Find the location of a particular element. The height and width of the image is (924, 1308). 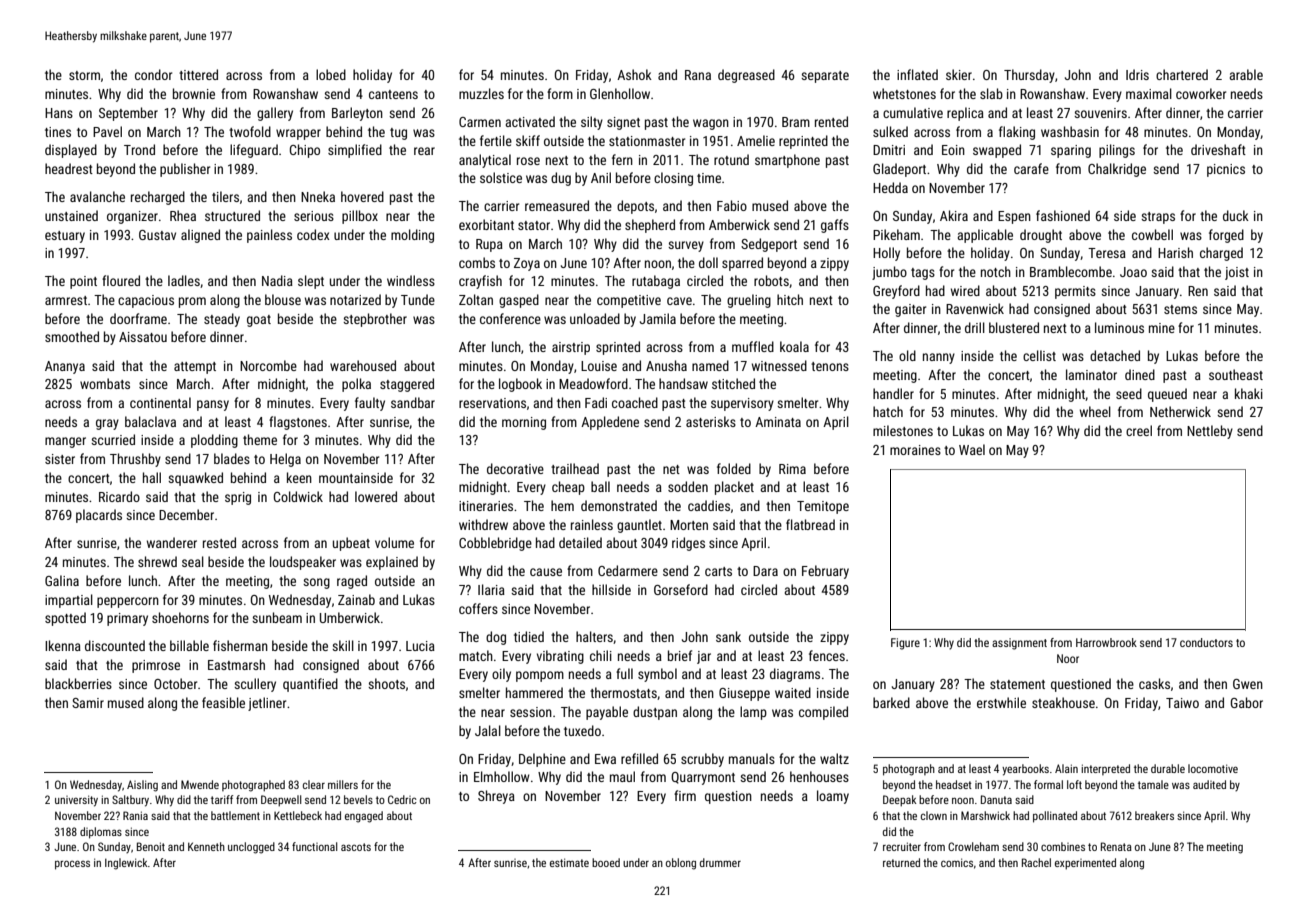

Ricardo is located at coordinates (119, 496).
